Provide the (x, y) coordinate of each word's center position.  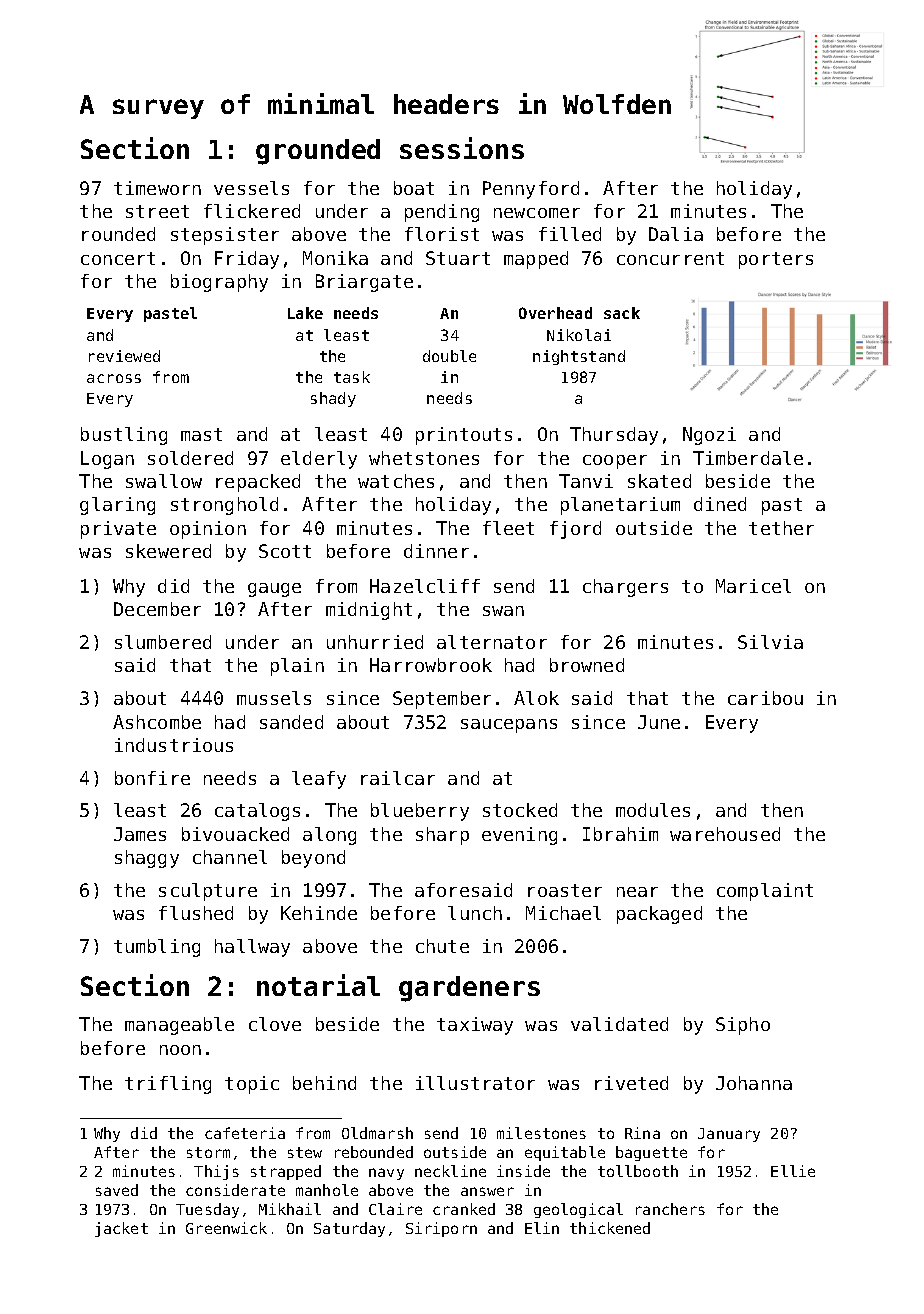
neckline (450, 1171)
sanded (291, 722)
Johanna (754, 1083)
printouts (464, 436)
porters (776, 260)
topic (252, 1085)
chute (442, 946)
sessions (462, 148)
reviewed (124, 356)
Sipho (743, 1026)
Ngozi (709, 436)
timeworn (157, 188)
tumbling (157, 948)
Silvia (770, 642)
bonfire (152, 778)
